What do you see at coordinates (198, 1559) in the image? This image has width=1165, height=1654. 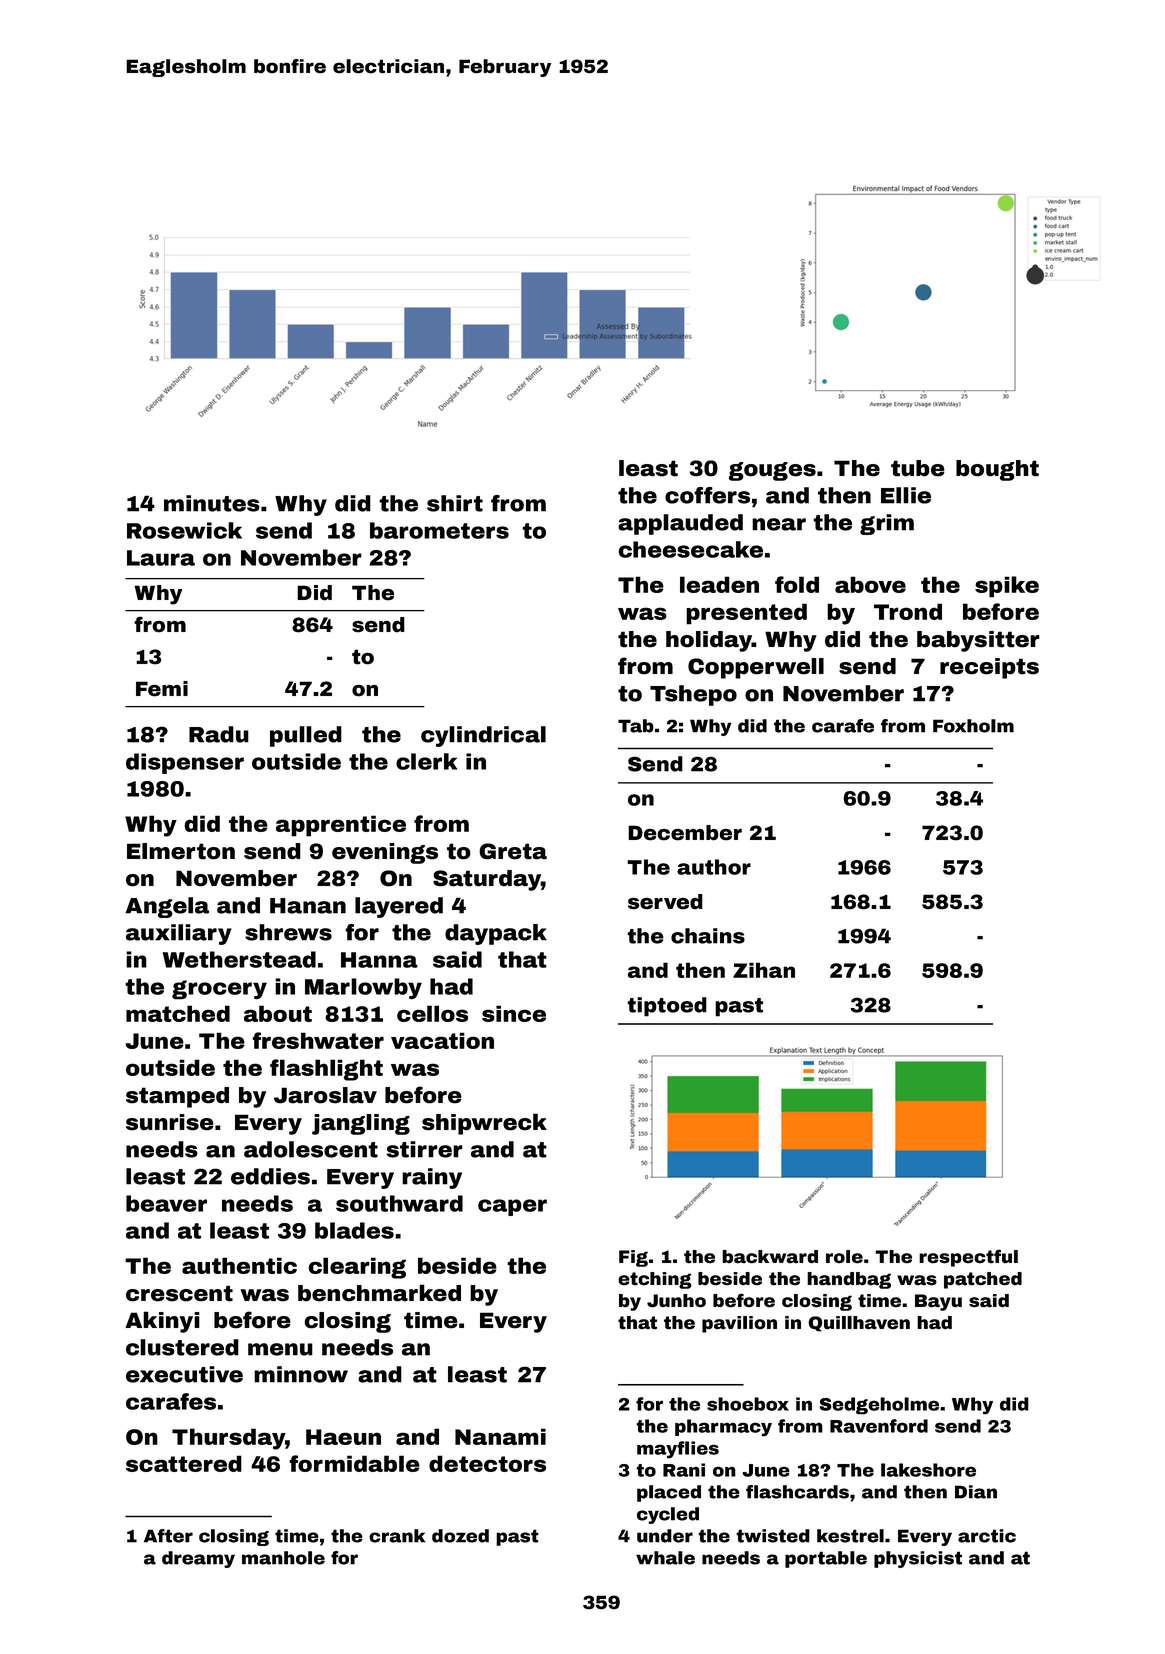 I see `dreamy` at bounding box center [198, 1559].
